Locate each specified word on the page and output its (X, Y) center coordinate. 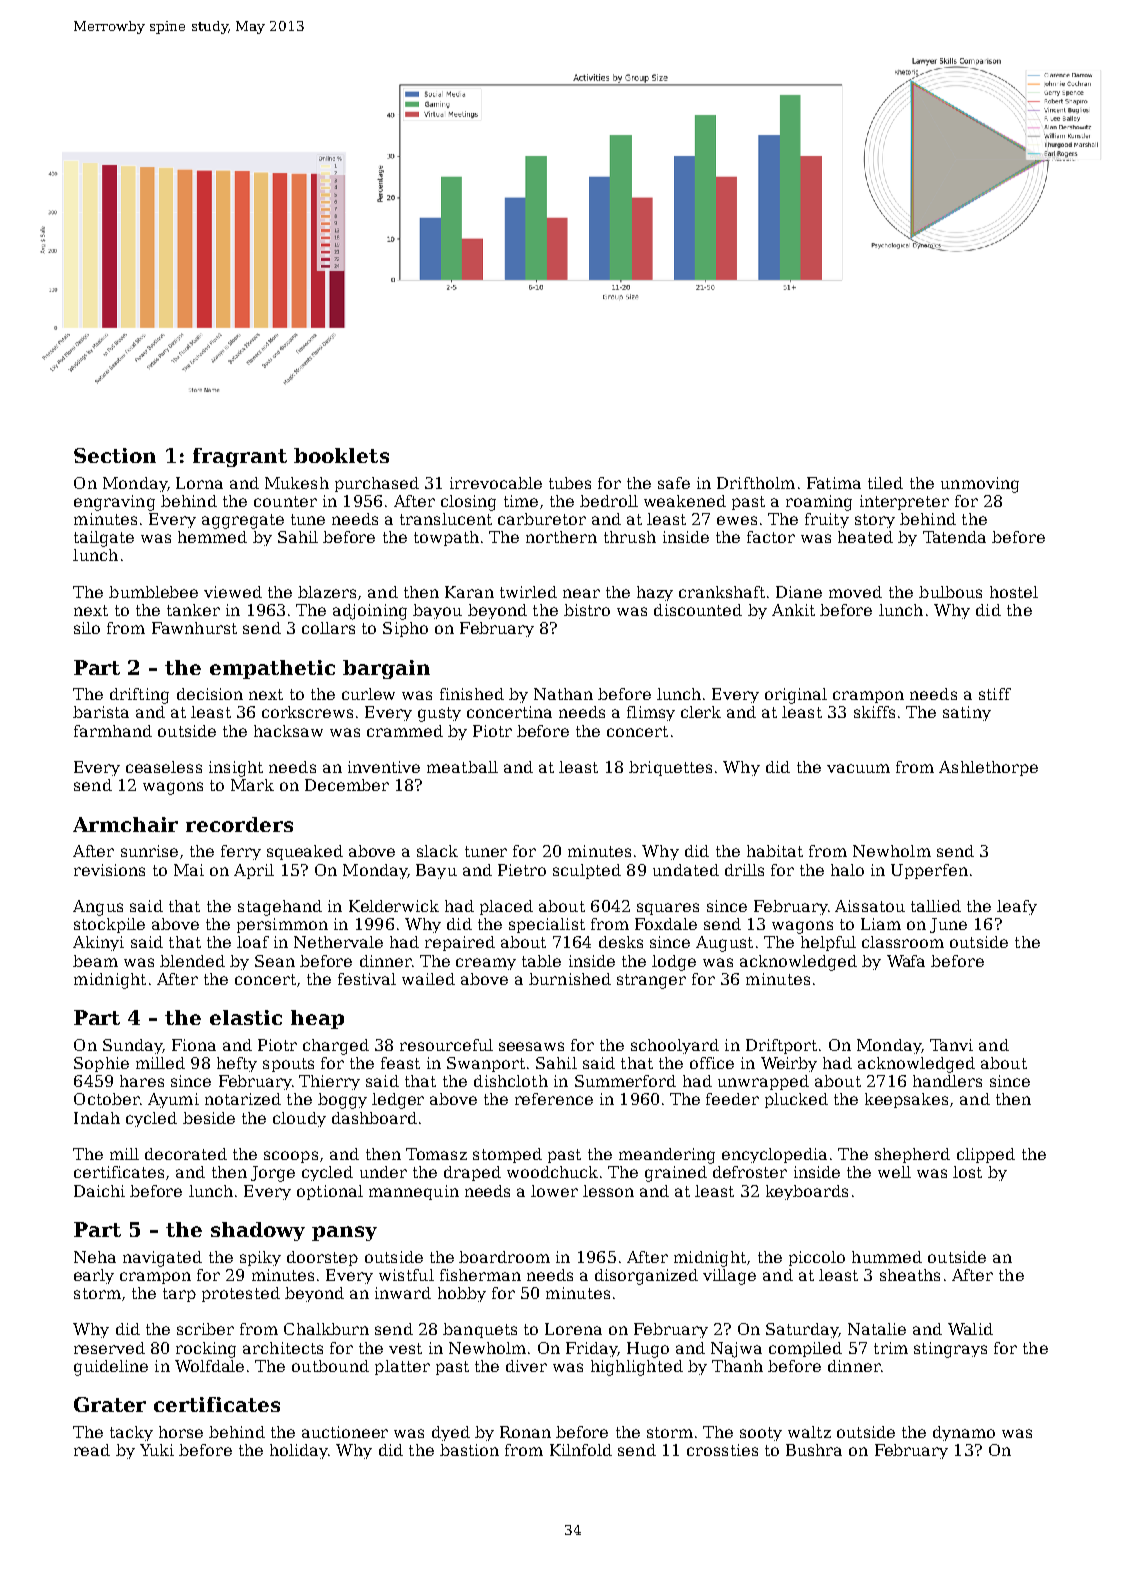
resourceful (446, 1045)
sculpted (587, 871)
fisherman (480, 1275)
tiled (885, 483)
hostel (1014, 592)
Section (115, 455)
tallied (936, 906)
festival (367, 979)
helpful (828, 943)
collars (328, 628)
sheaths (910, 1275)
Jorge (273, 1174)
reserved (109, 1348)
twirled (528, 592)
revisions (109, 870)
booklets (341, 455)
